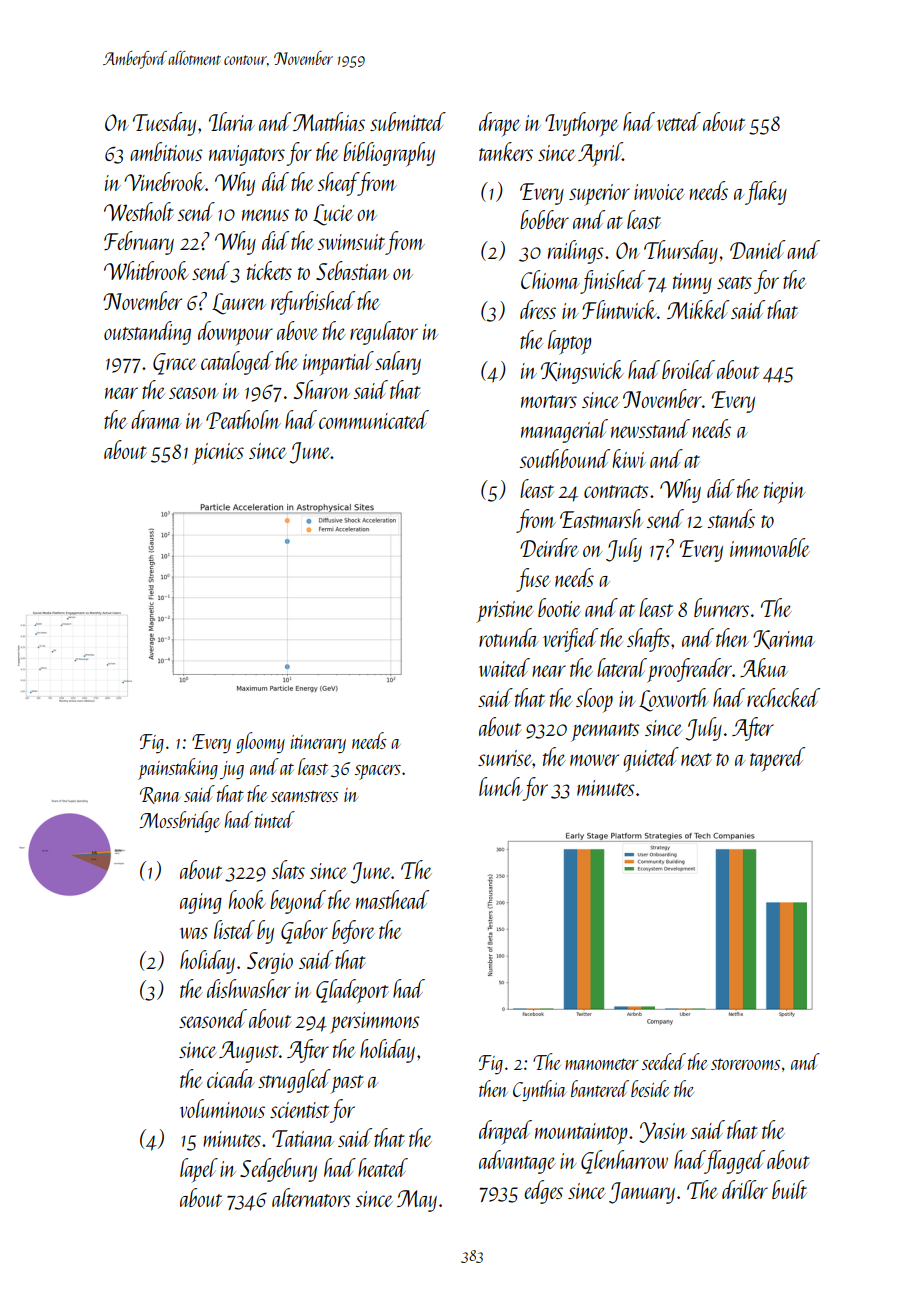 This screenshot has height=1314, width=924. Describe the element at coordinates (538, 309) in the screenshot. I see `dress` at that location.
